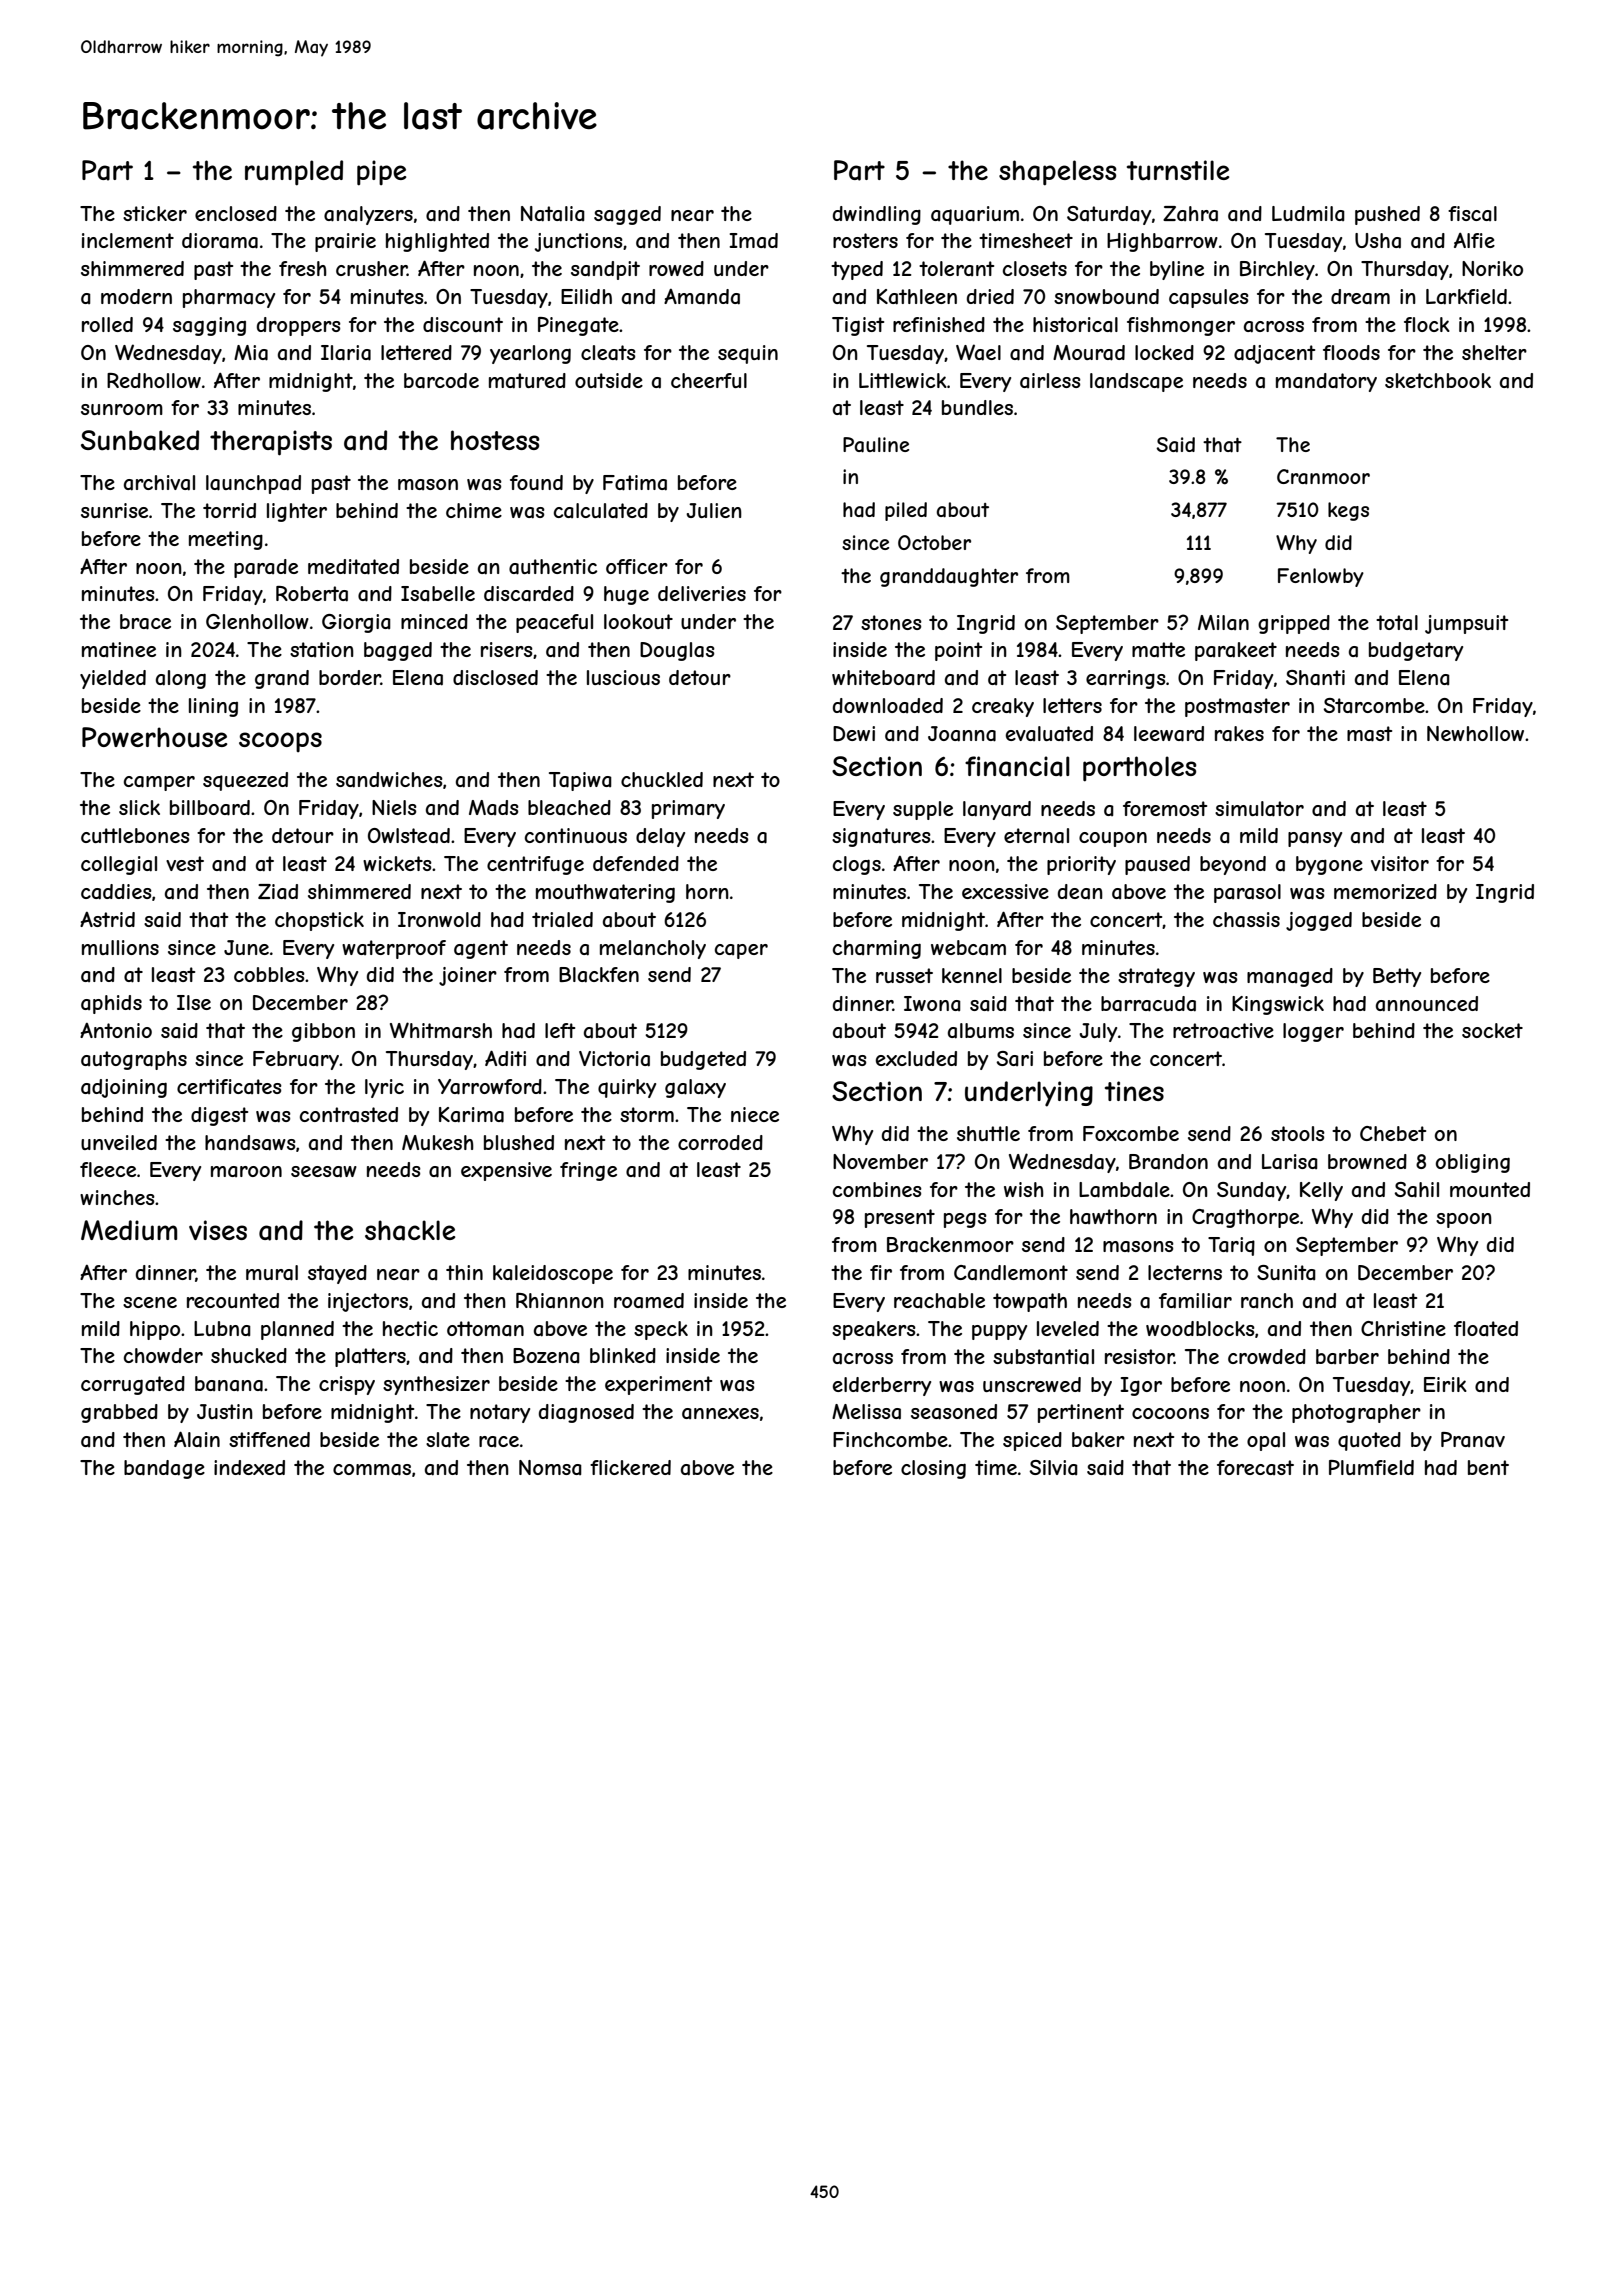 The height and width of the page is (2292, 1620). I want to click on autographs, so click(134, 1060).
